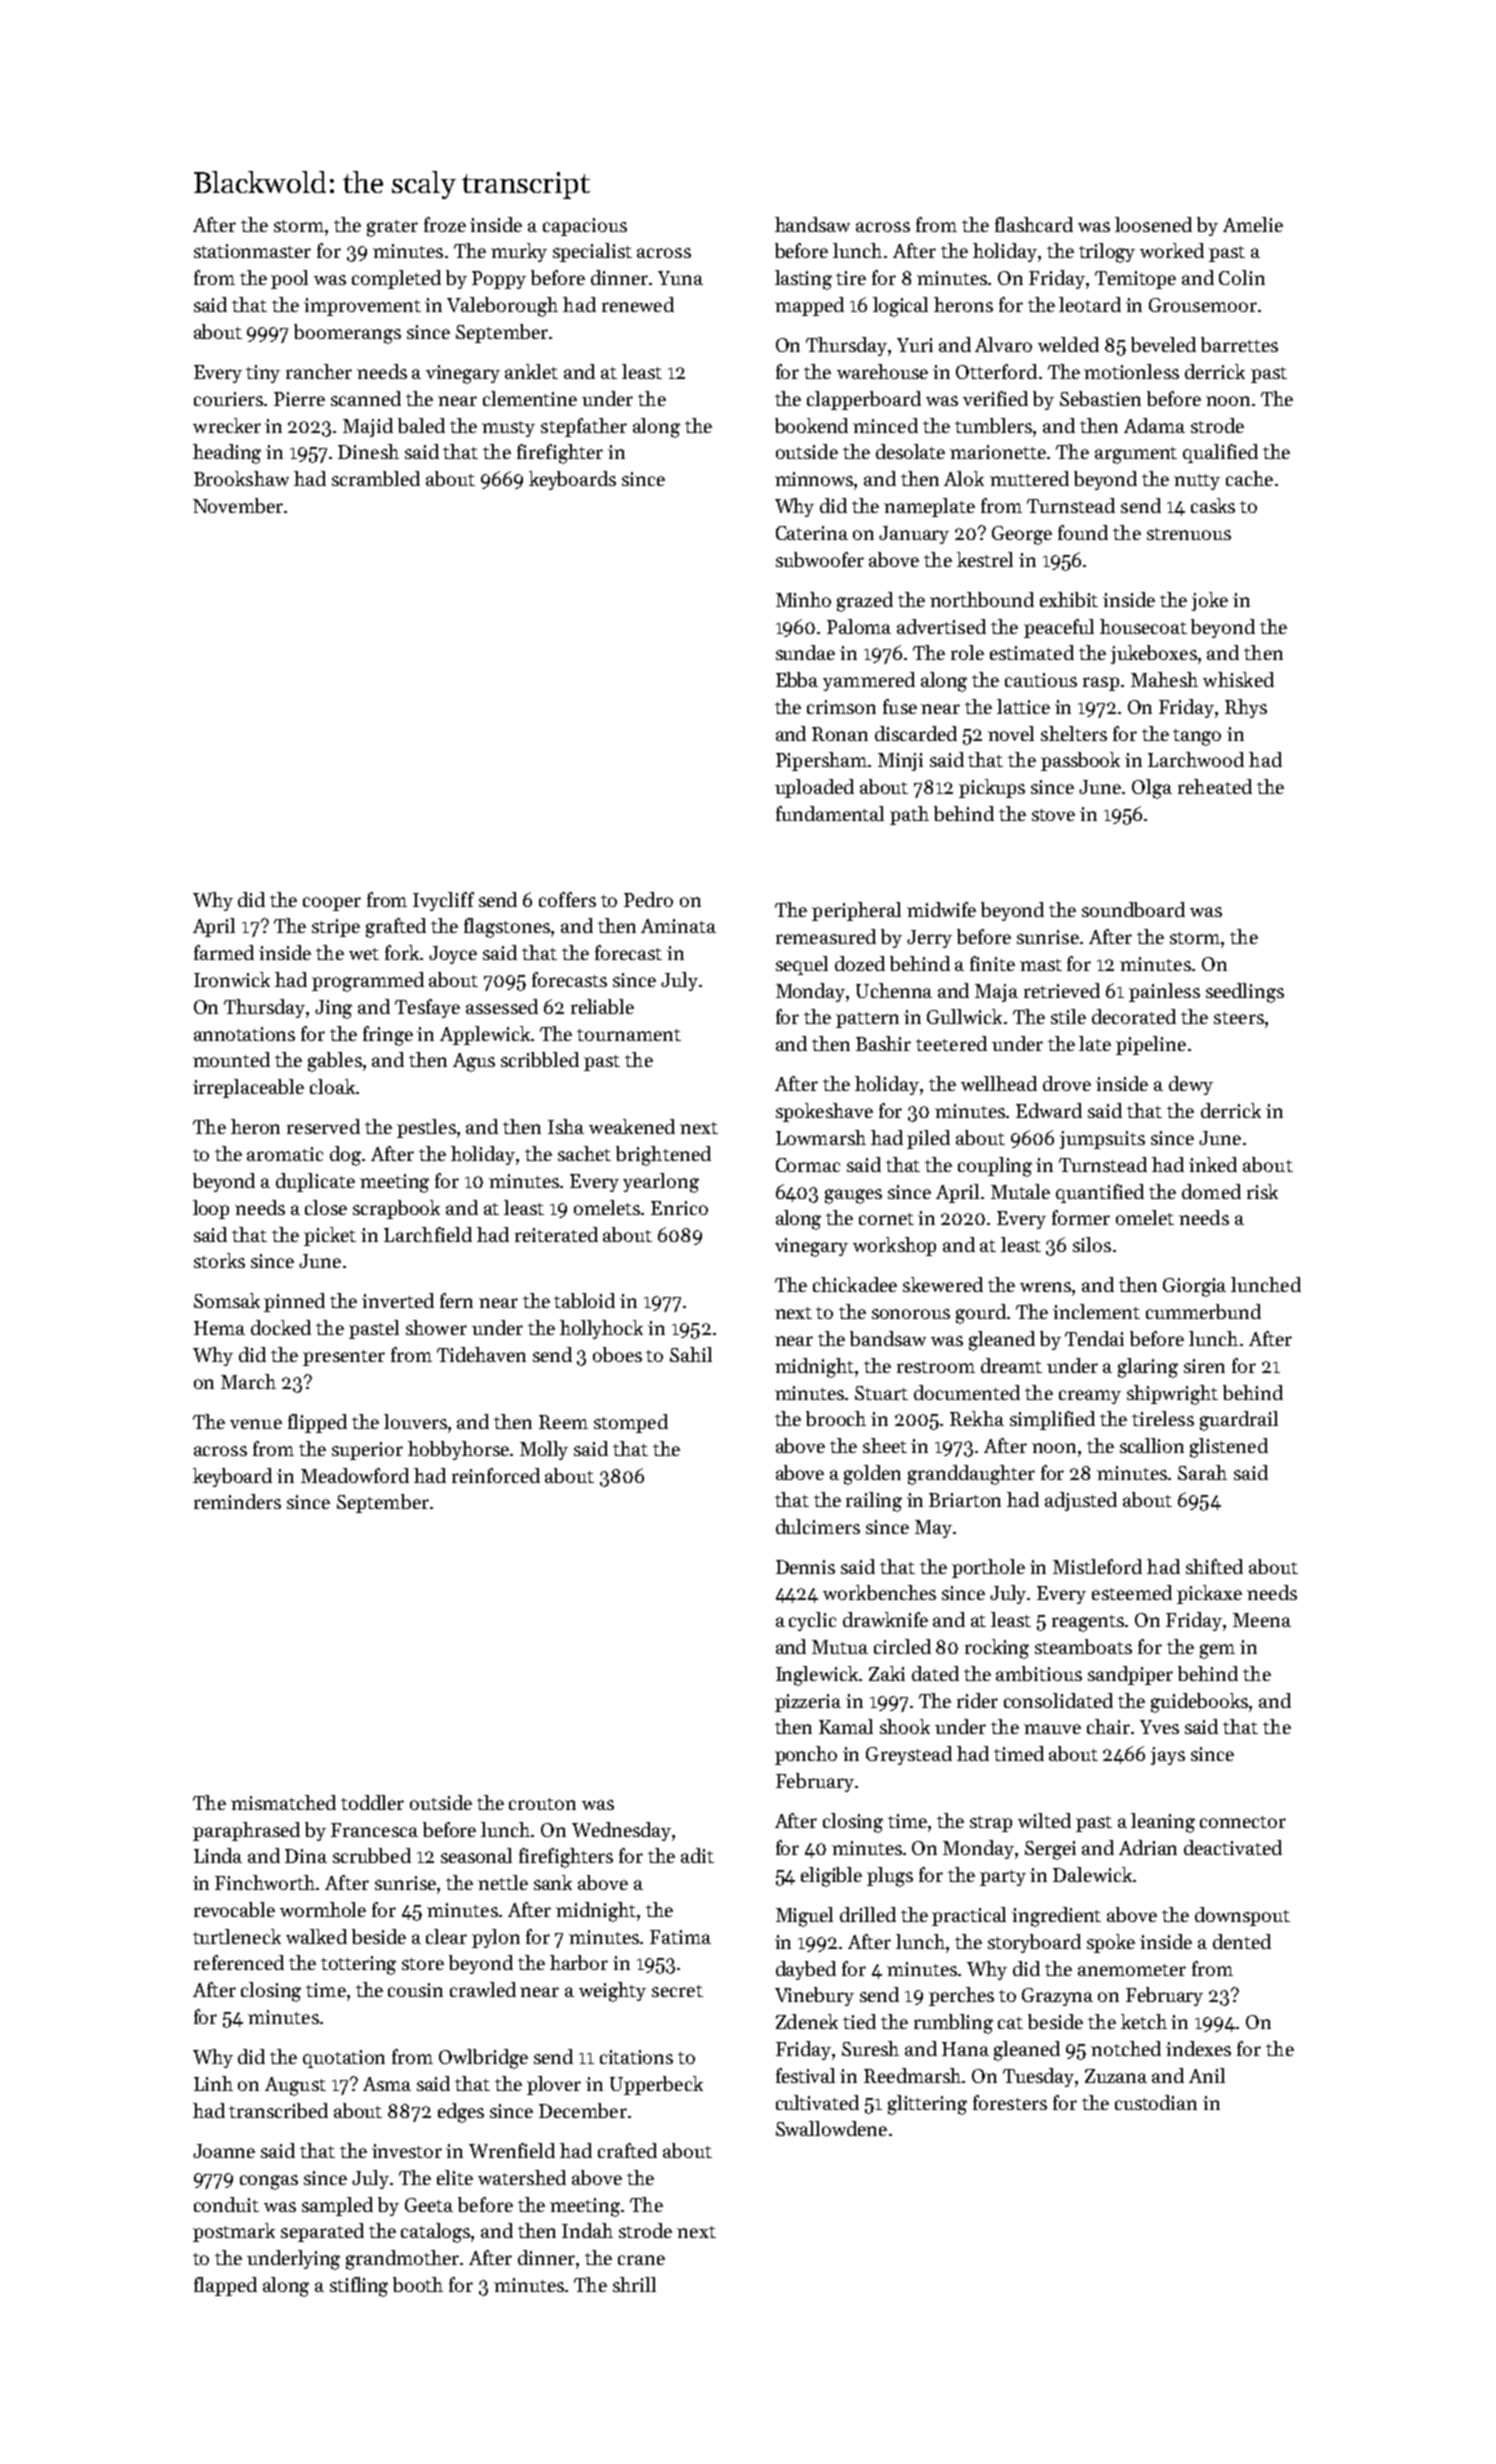  I want to click on custodian, so click(1156, 2102).
